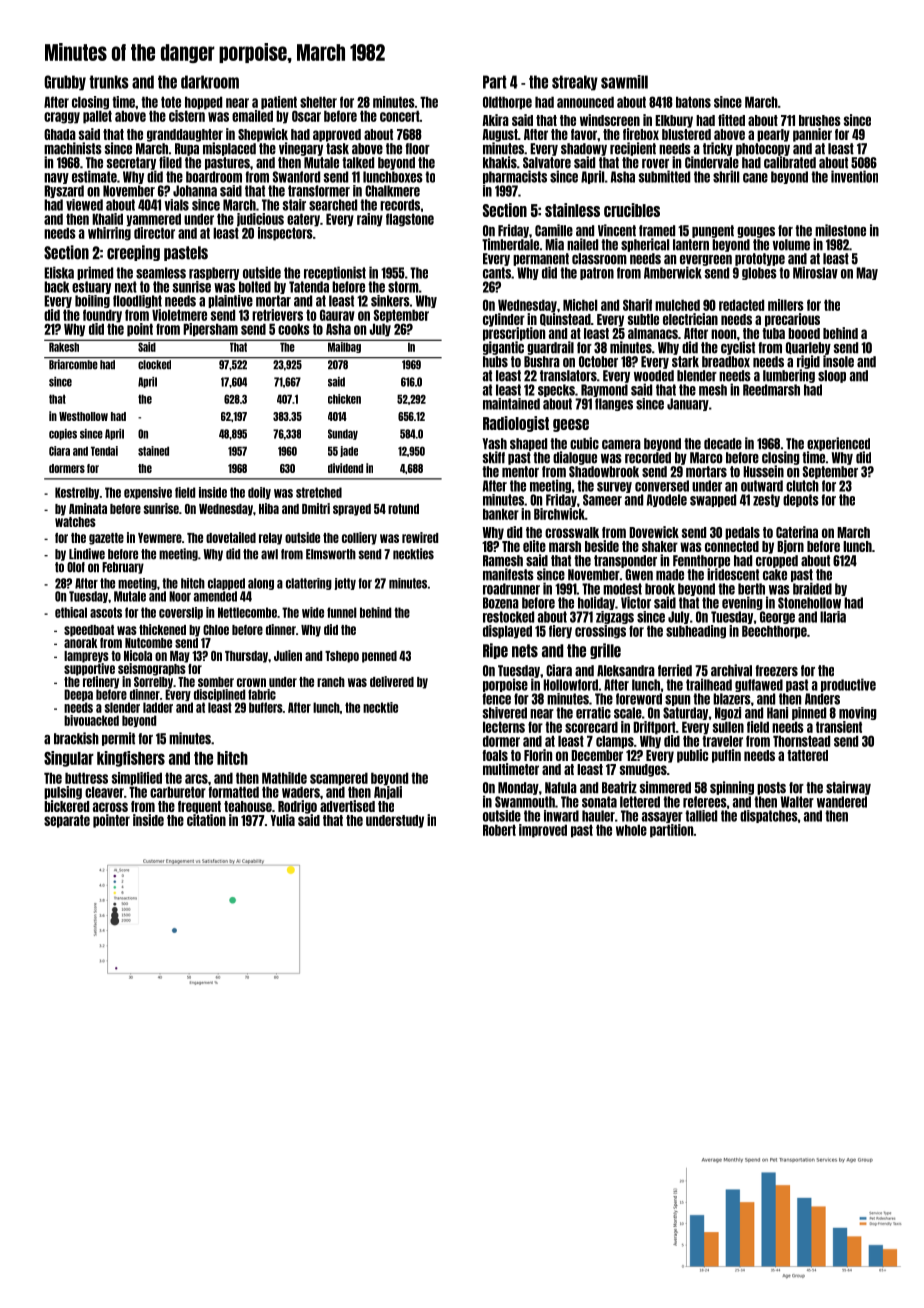  Describe the element at coordinates (109, 82) in the screenshot. I see `trunks` at that location.
